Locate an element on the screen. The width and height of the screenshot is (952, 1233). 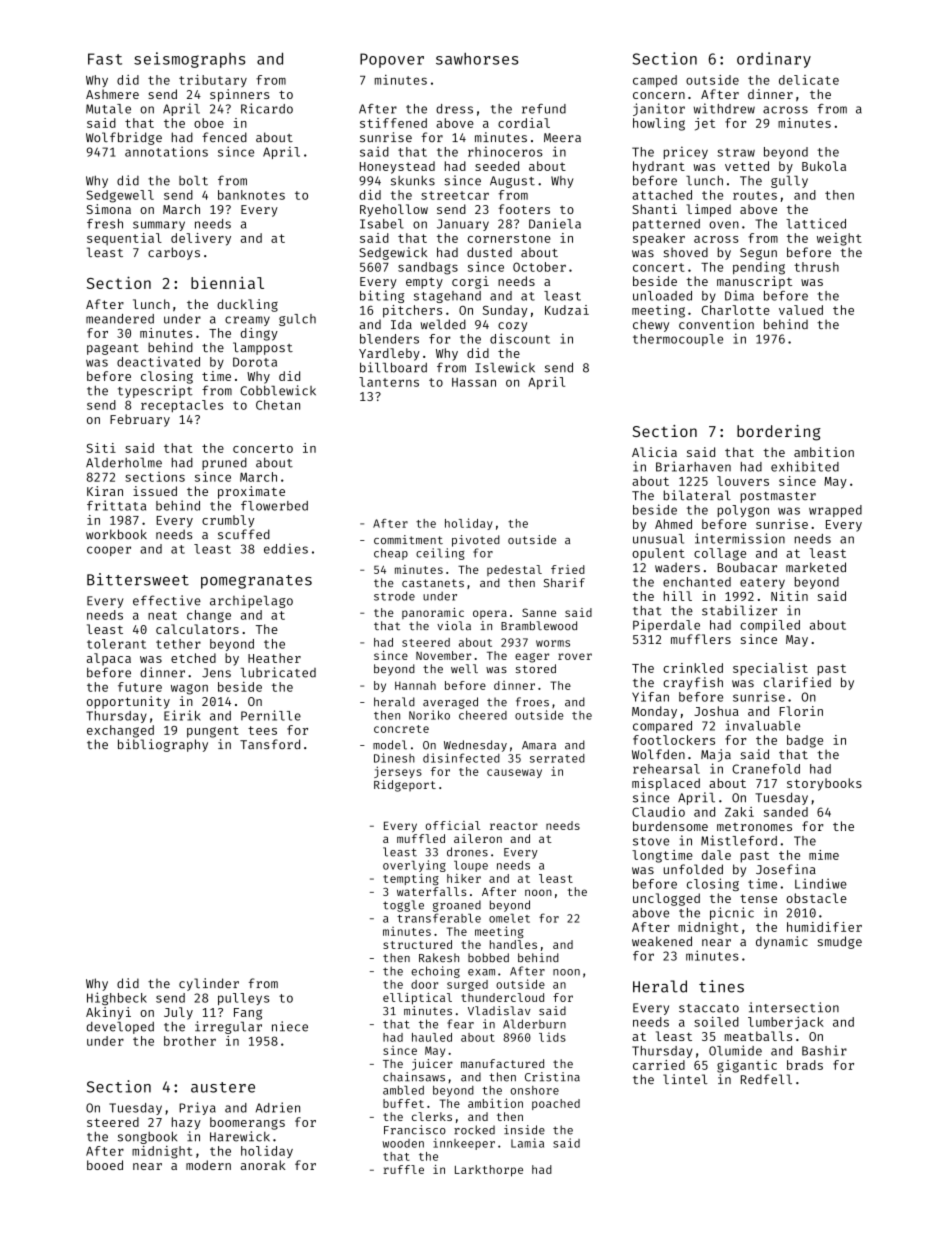
seismographs is located at coordinates (189, 60).
